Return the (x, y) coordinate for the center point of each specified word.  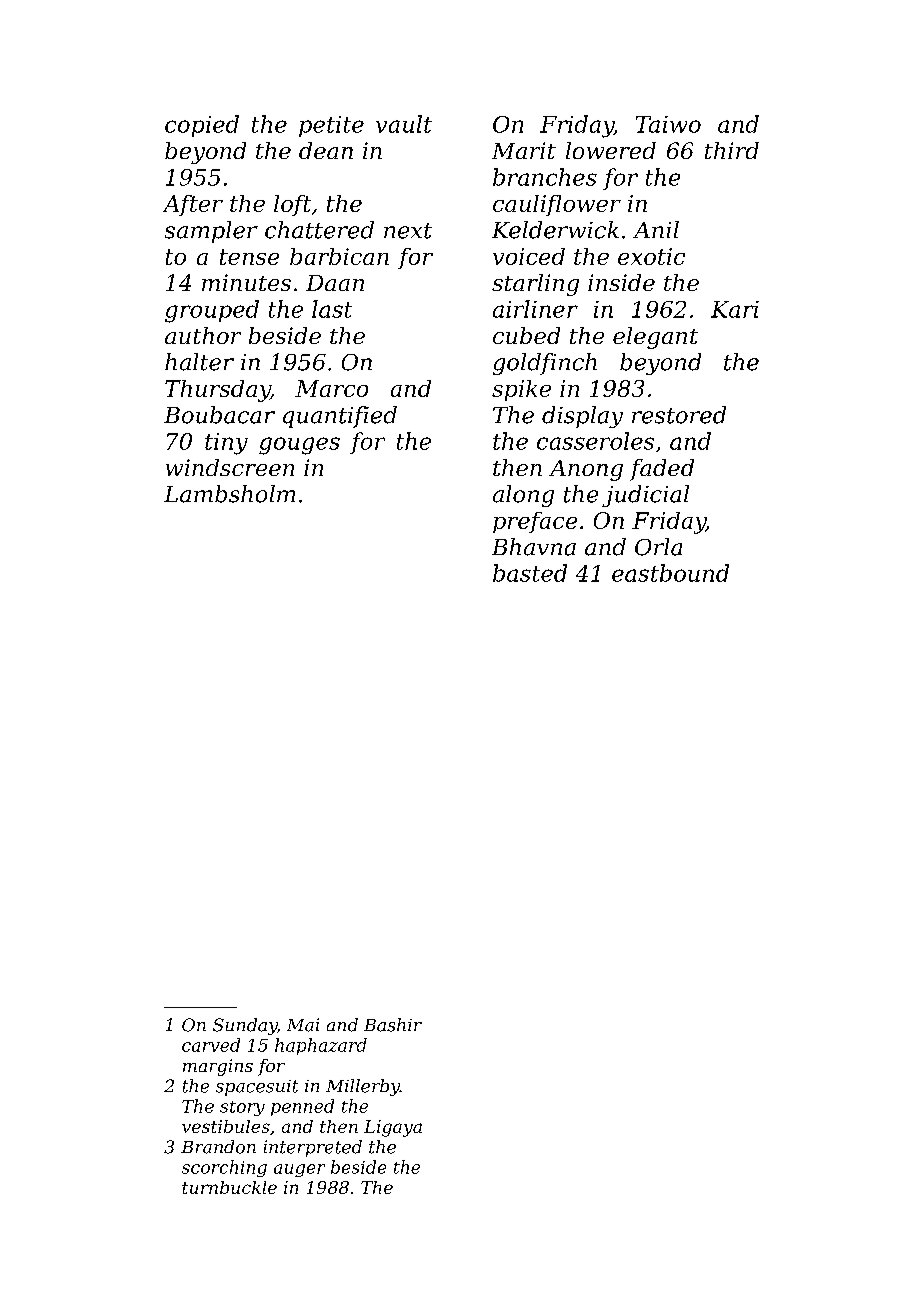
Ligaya (393, 1128)
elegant (655, 338)
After (193, 205)
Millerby (363, 1087)
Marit (524, 150)
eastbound (670, 573)
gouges (299, 446)
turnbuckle (229, 1187)
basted (530, 573)
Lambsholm (229, 494)
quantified (340, 417)
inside (621, 282)
